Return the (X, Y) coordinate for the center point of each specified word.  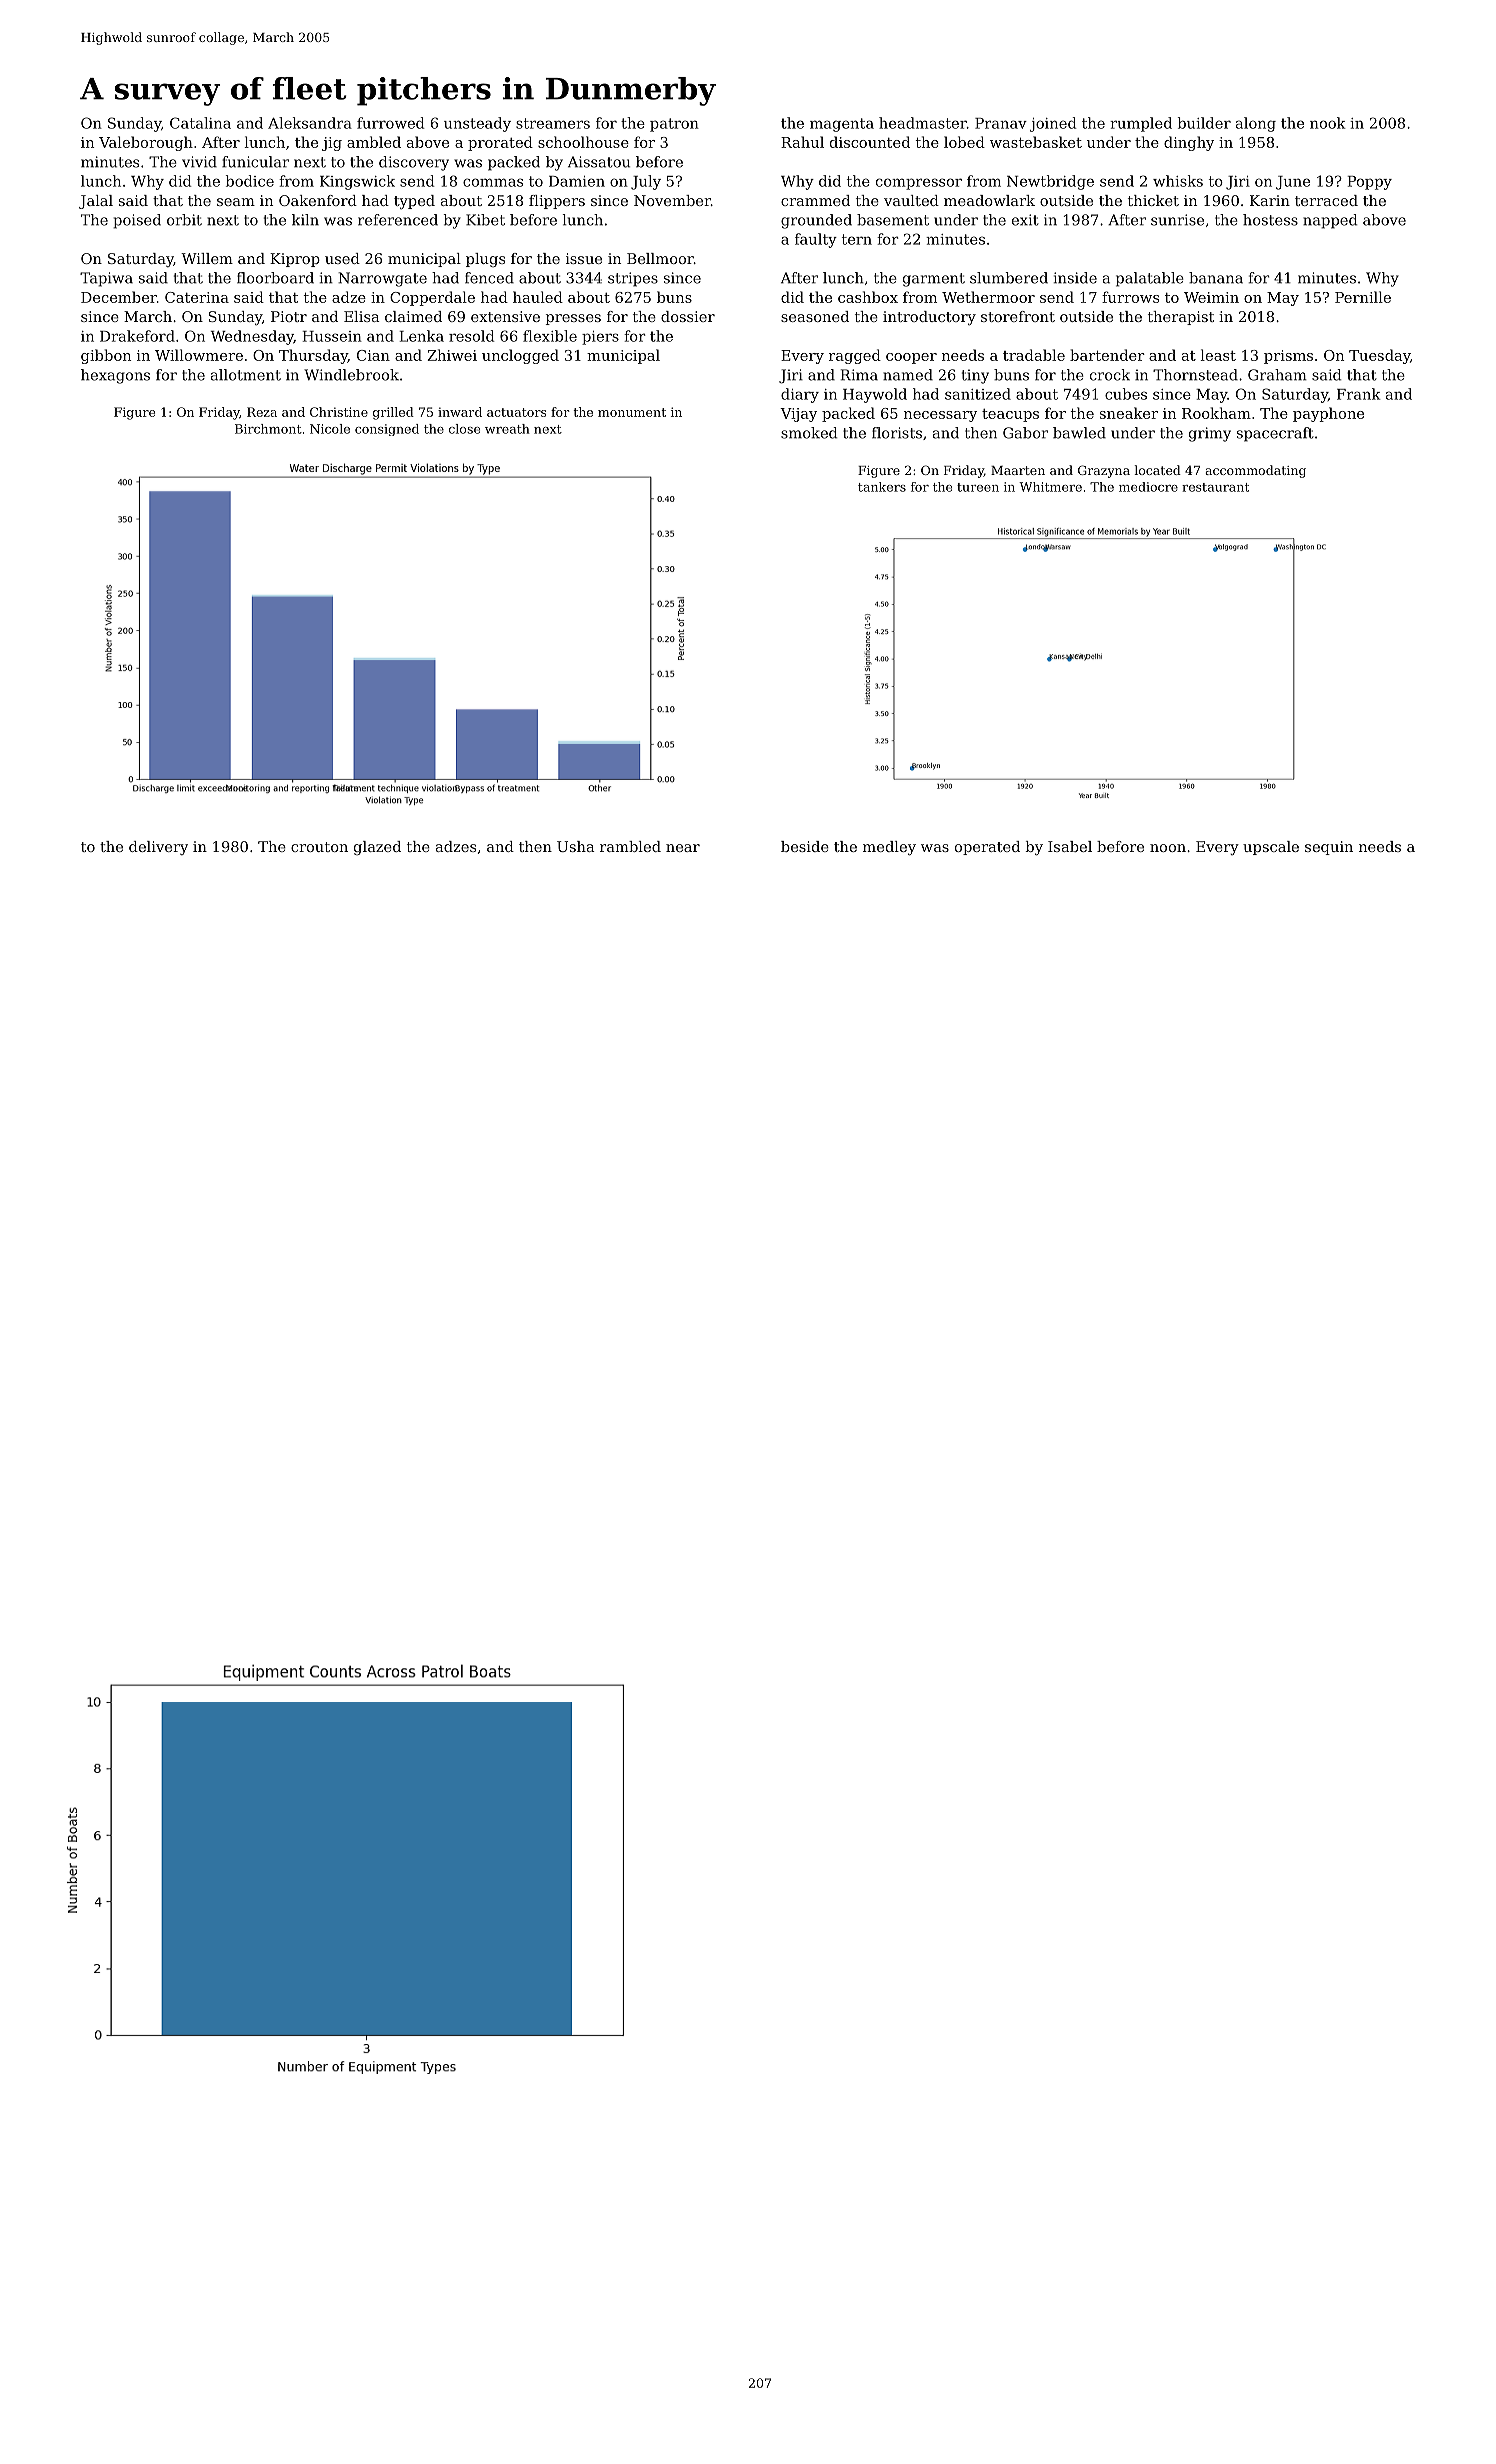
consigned (387, 430)
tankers (882, 487)
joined (1053, 124)
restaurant (1215, 487)
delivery (158, 848)
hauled (538, 297)
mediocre (1148, 487)
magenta (842, 125)
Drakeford (137, 336)
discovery (414, 163)
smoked (809, 433)
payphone (1328, 414)
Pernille (1363, 297)
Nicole (330, 429)
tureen (978, 487)
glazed (377, 848)
